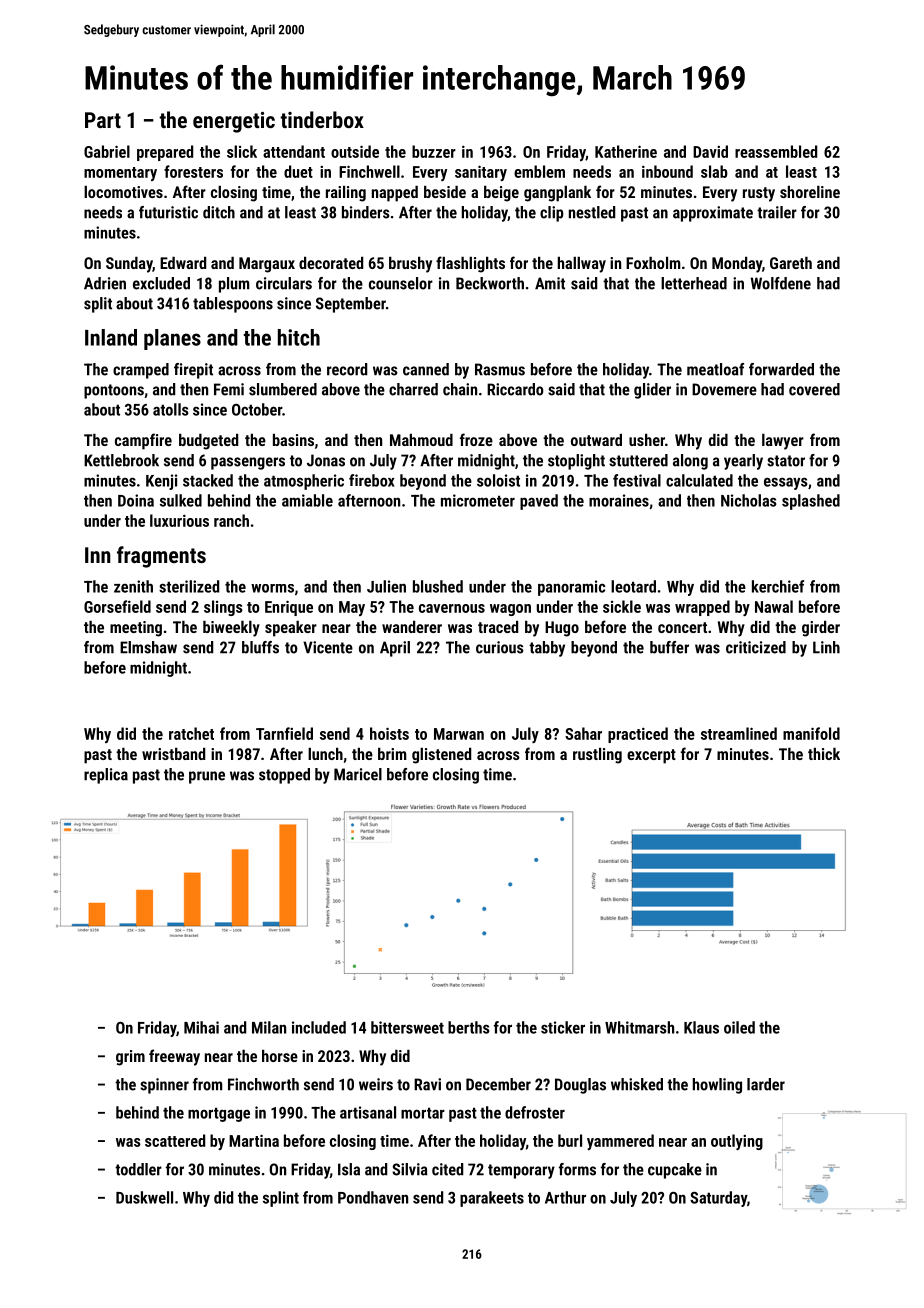  What do you see at coordinates (234, 122) in the screenshot?
I see `energetic` at bounding box center [234, 122].
